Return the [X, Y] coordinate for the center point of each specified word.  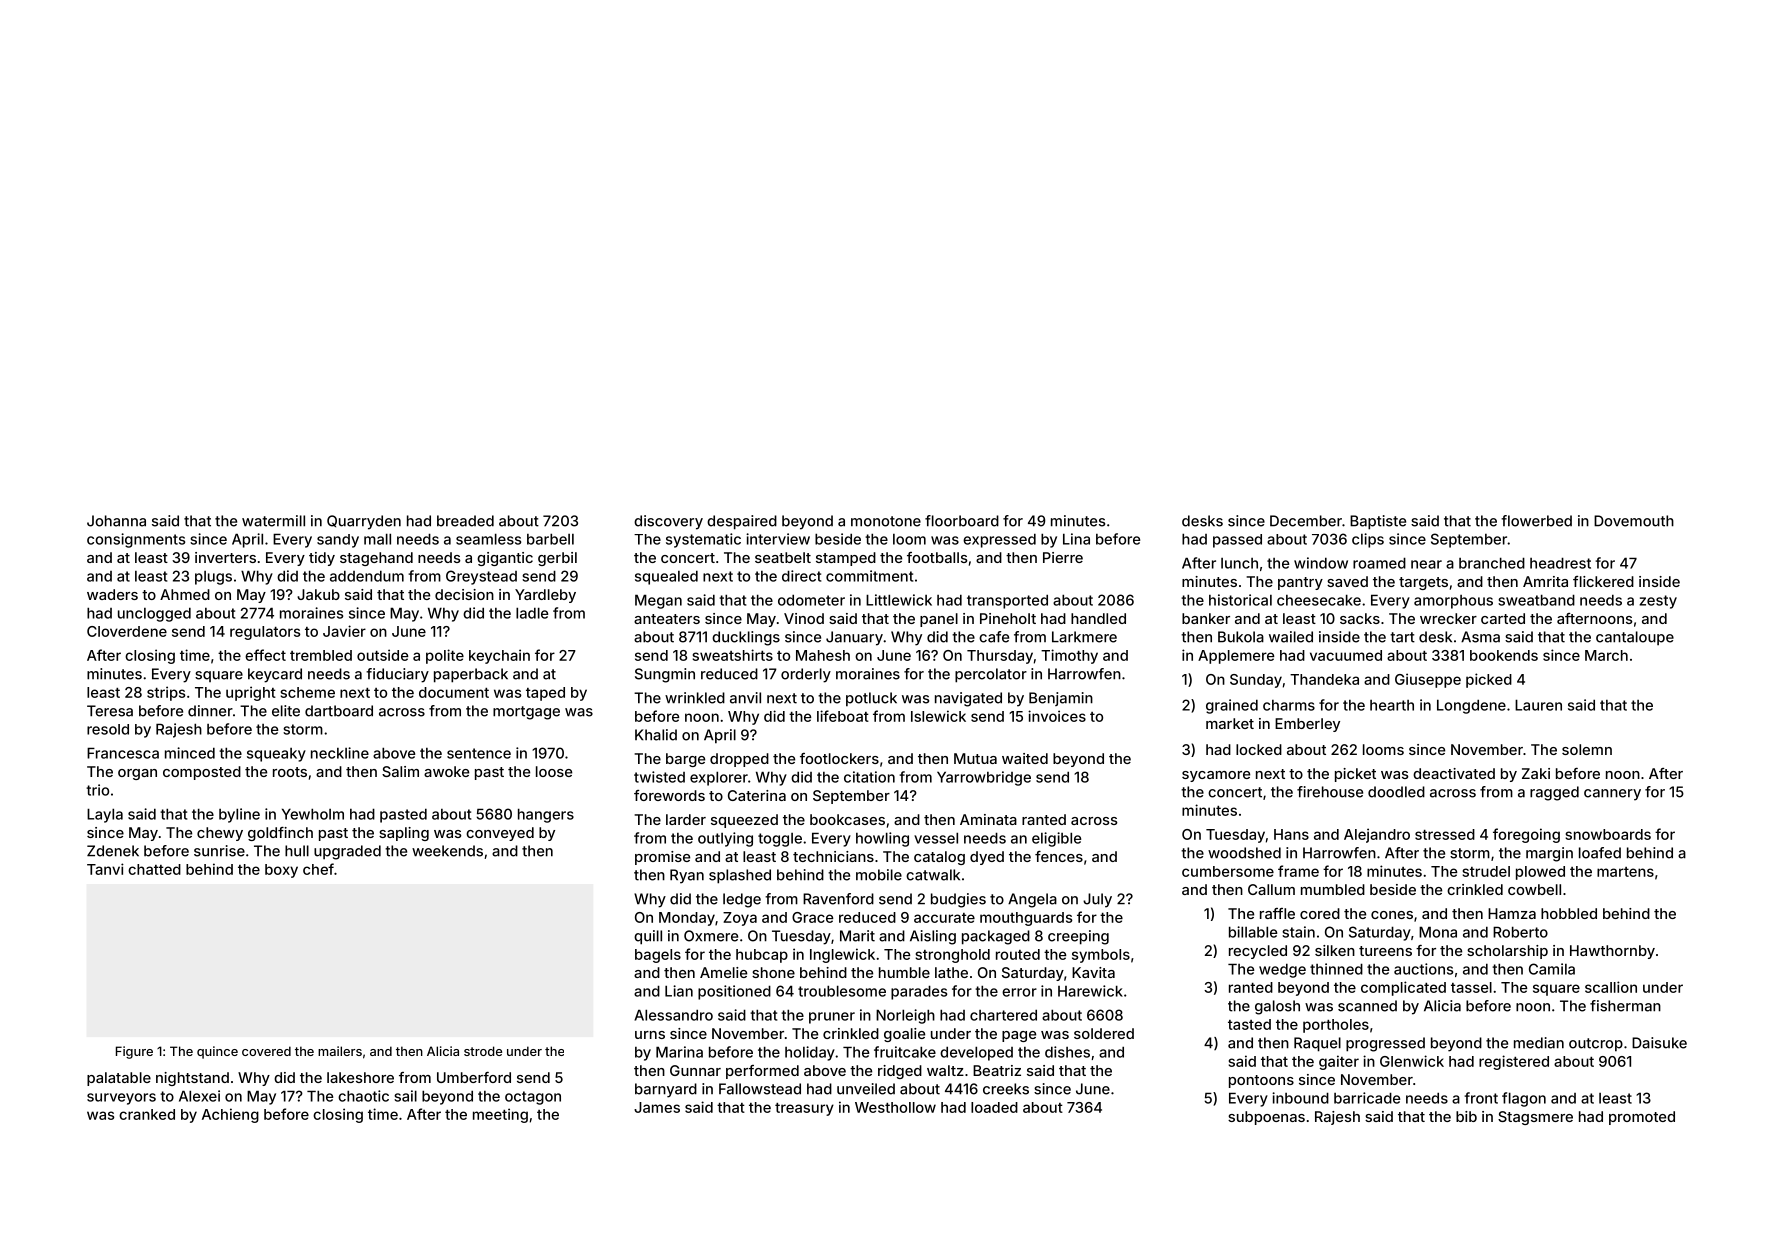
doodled [1396, 792]
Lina [1076, 539]
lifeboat [843, 716]
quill [648, 937]
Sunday [1256, 681]
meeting [500, 1115]
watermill [273, 521]
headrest [1560, 563]
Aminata [988, 819]
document [454, 692]
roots [290, 772]
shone [773, 972]
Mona [1438, 932]
